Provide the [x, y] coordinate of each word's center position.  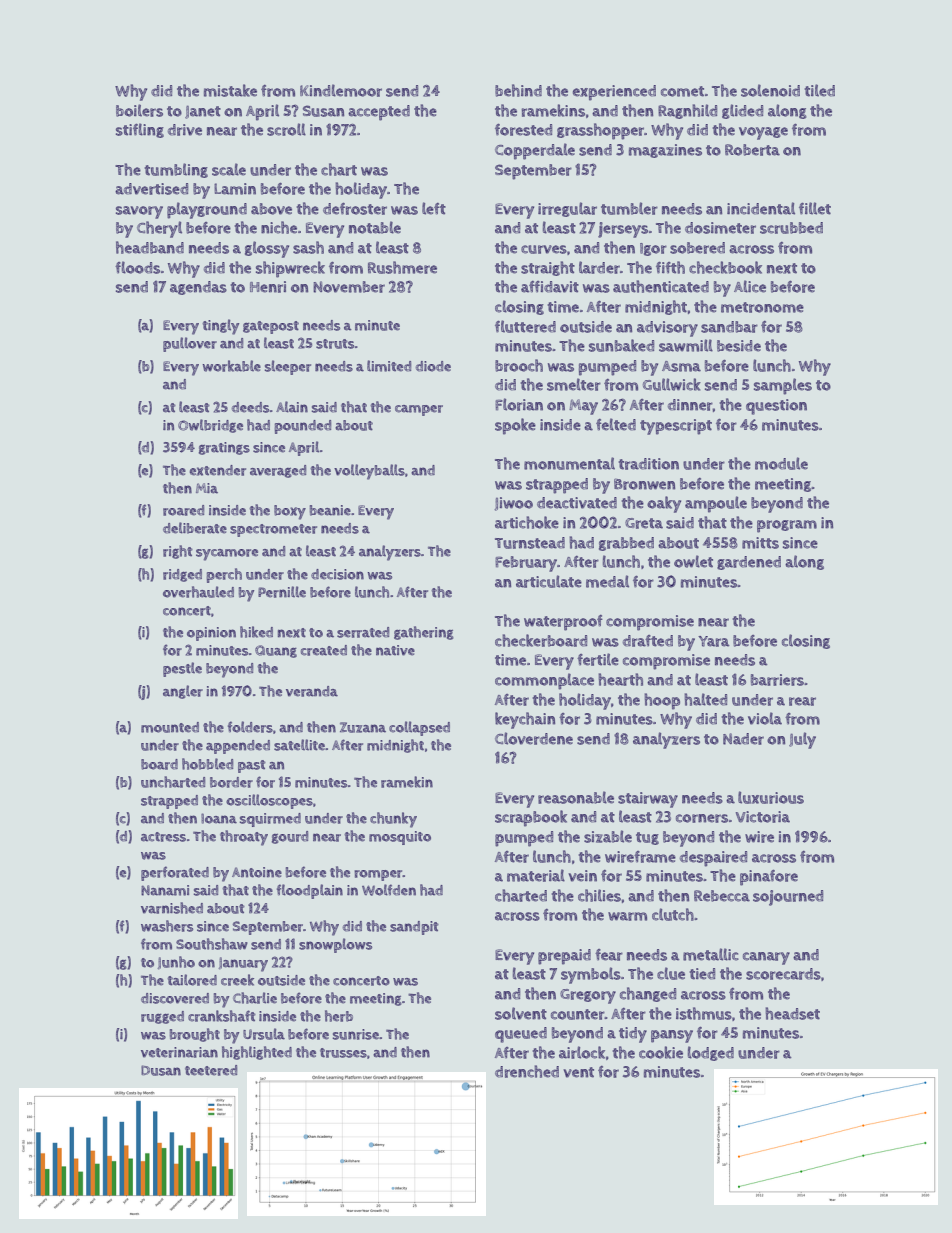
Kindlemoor [341, 90]
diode [433, 366]
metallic [711, 954]
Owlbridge [210, 426]
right [178, 552]
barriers [777, 680]
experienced [614, 93]
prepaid [564, 957]
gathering [424, 633]
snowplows [335, 945]
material [536, 875]
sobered [697, 248]
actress [163, 837]
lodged [711, 1053]
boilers [139, 110]
